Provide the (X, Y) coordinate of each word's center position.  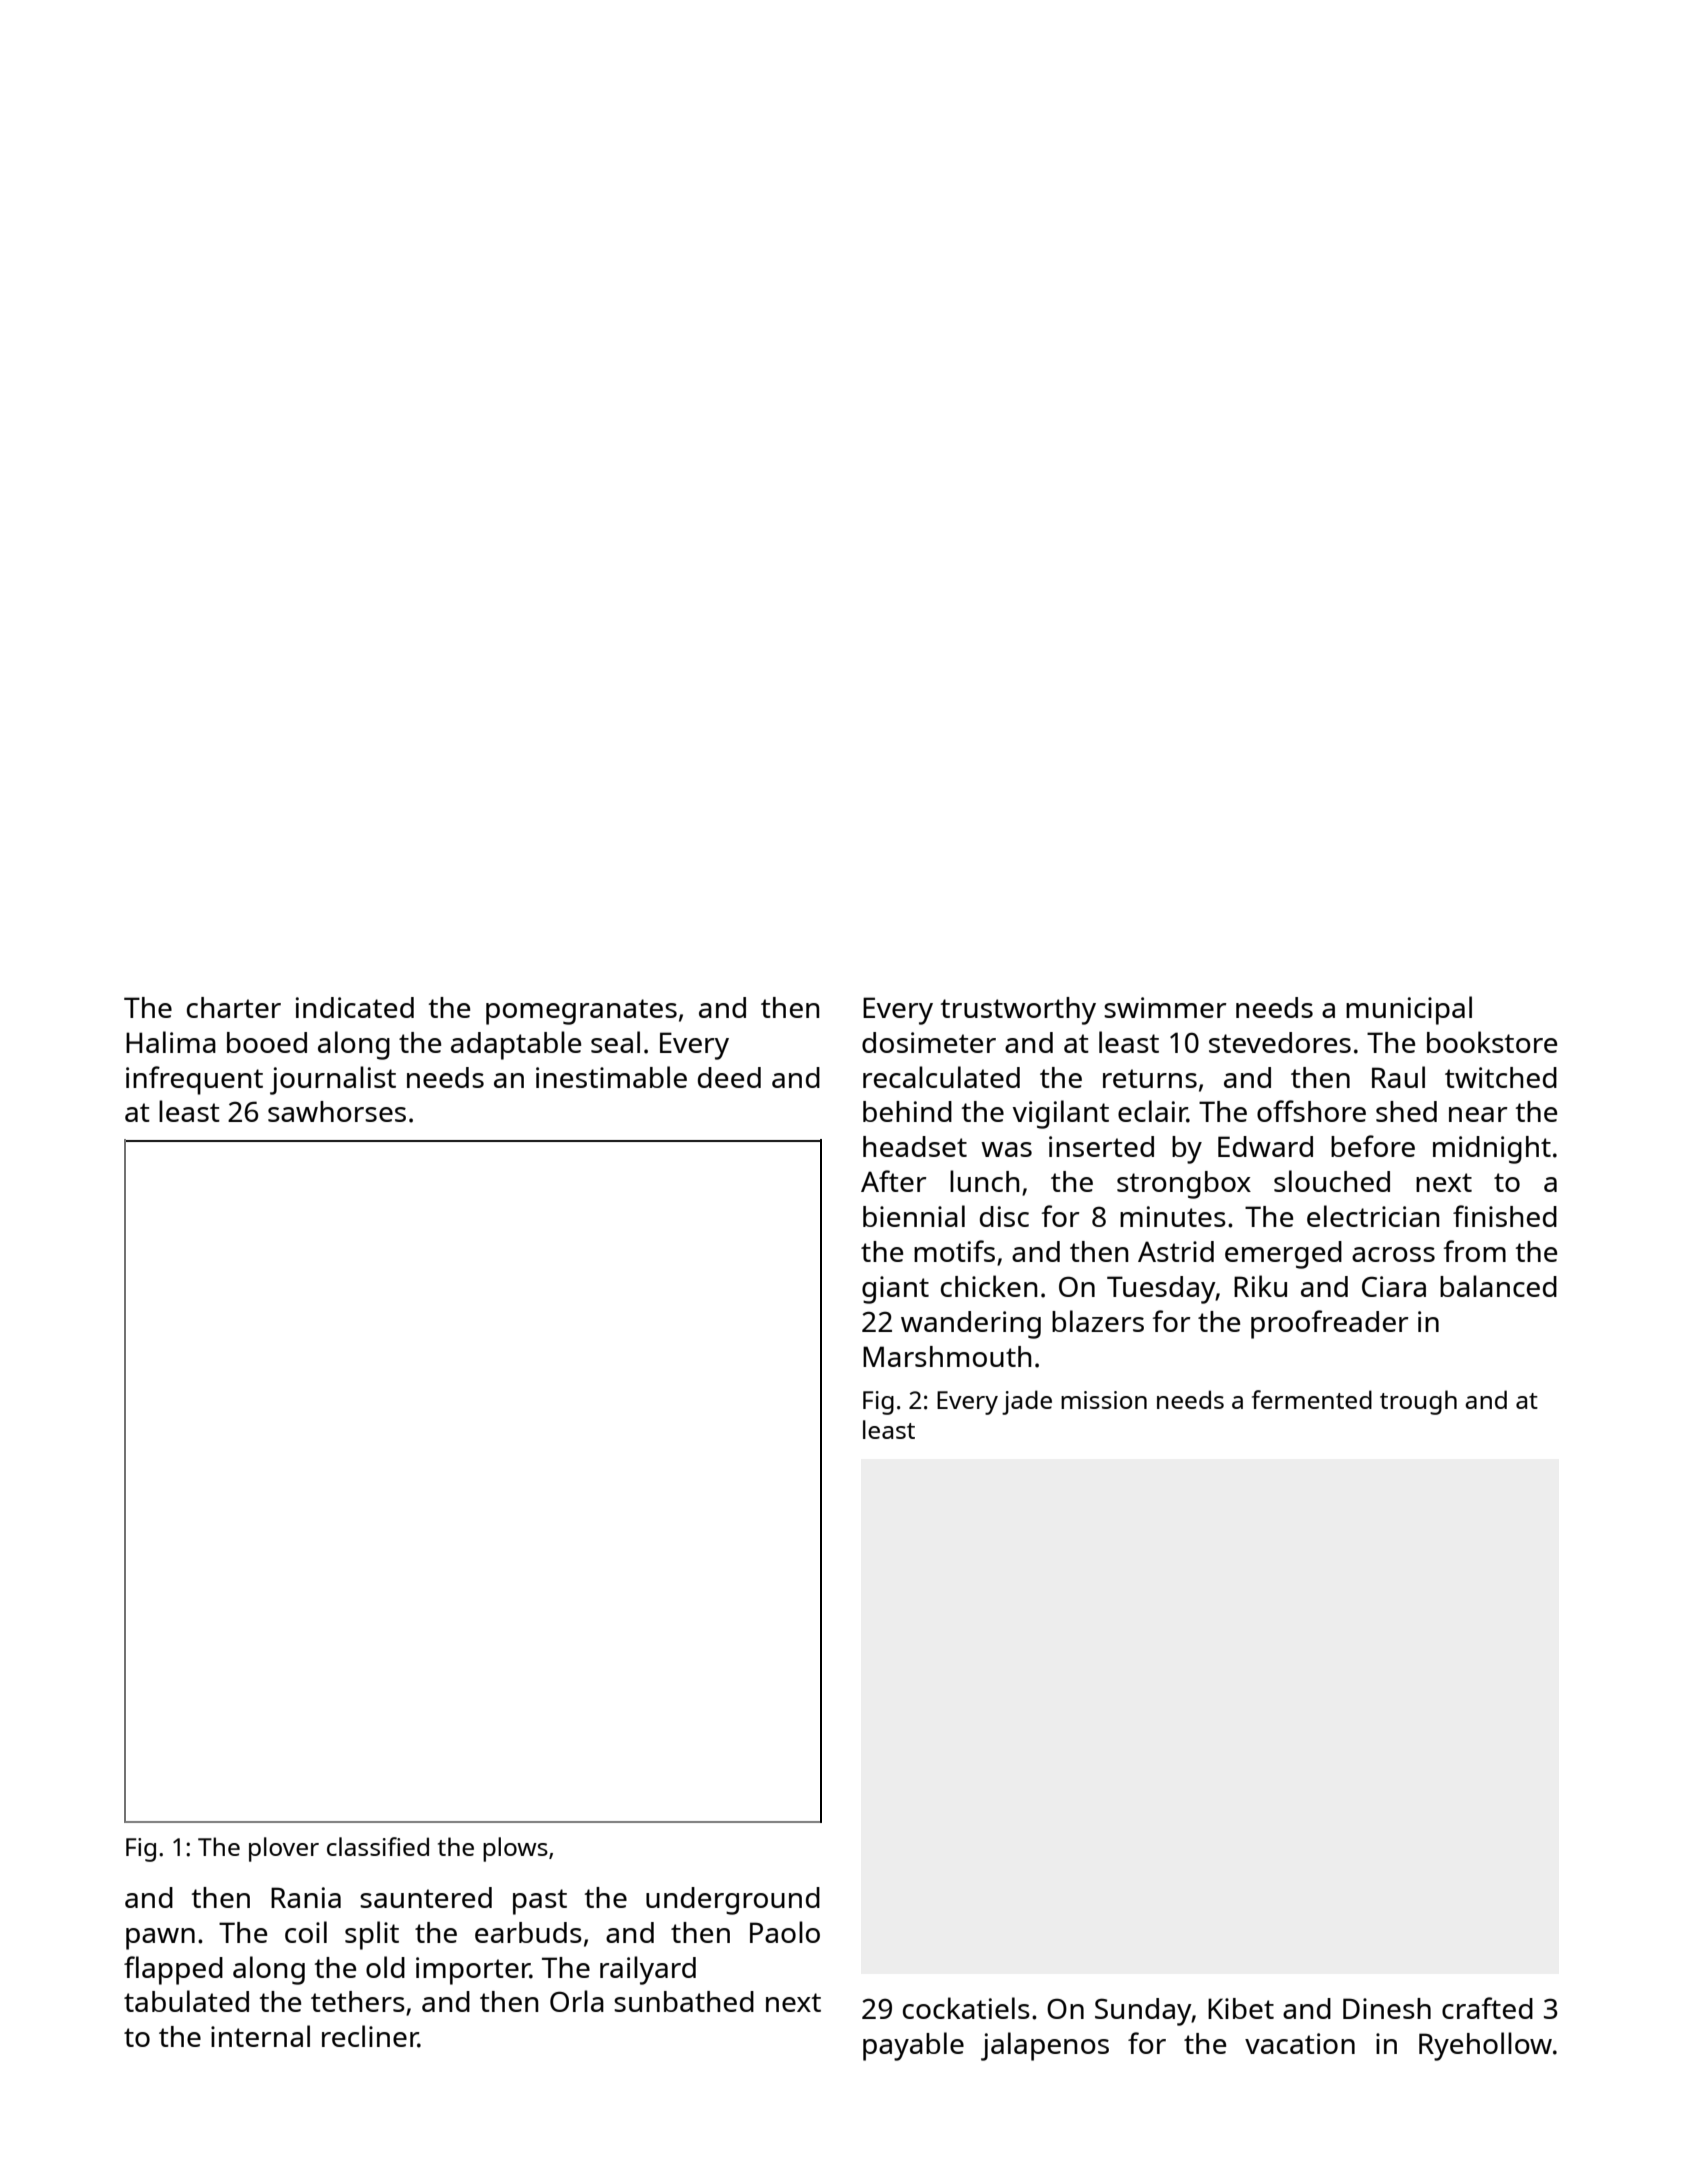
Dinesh (1387, 2008)
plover (284, 1849)
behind (907, 1111)
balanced (1498, 1286)
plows (515, 1849)
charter (234, 1007)
